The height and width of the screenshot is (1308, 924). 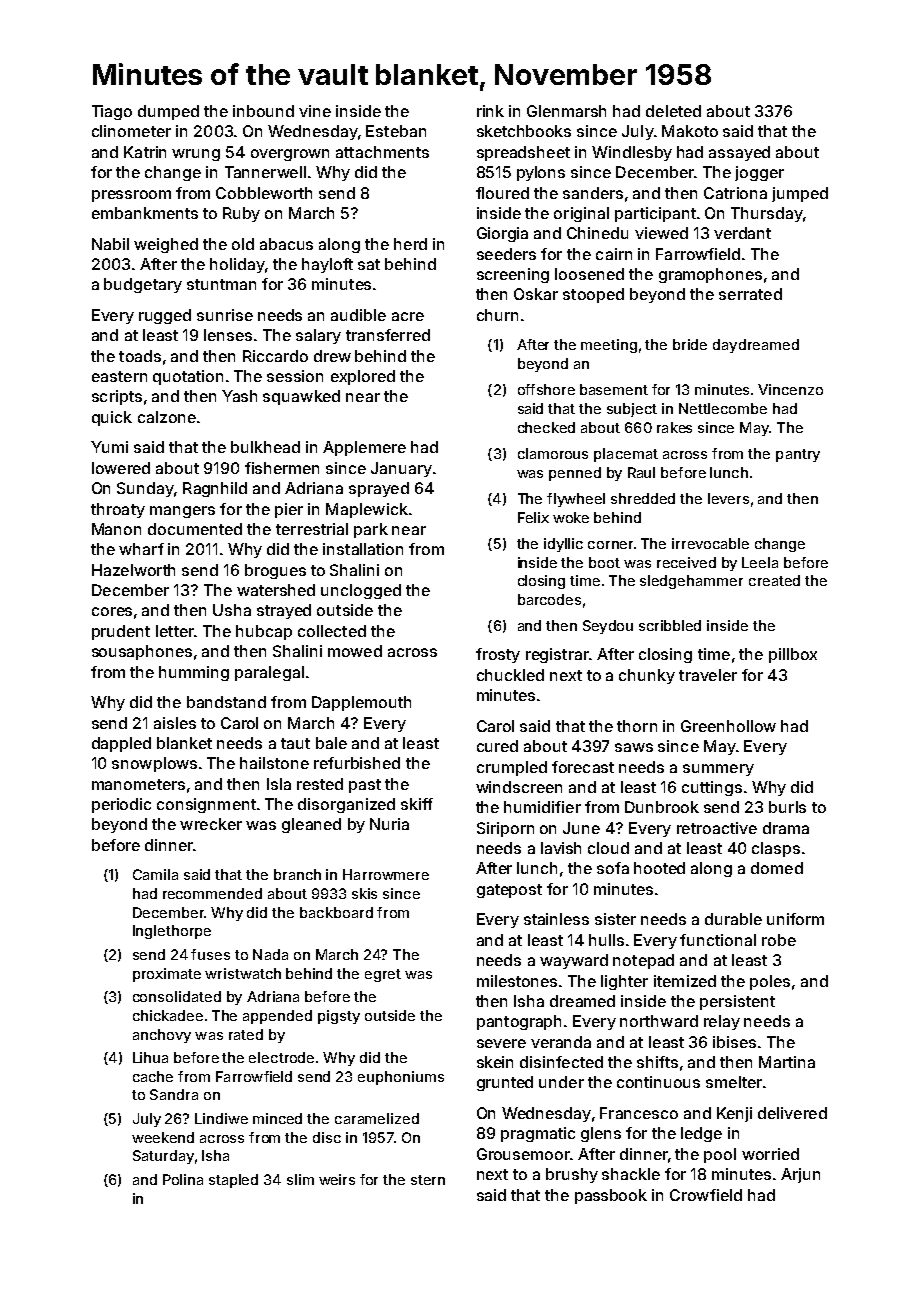 I want to click on Catriona, so click(x=735, y=193).
